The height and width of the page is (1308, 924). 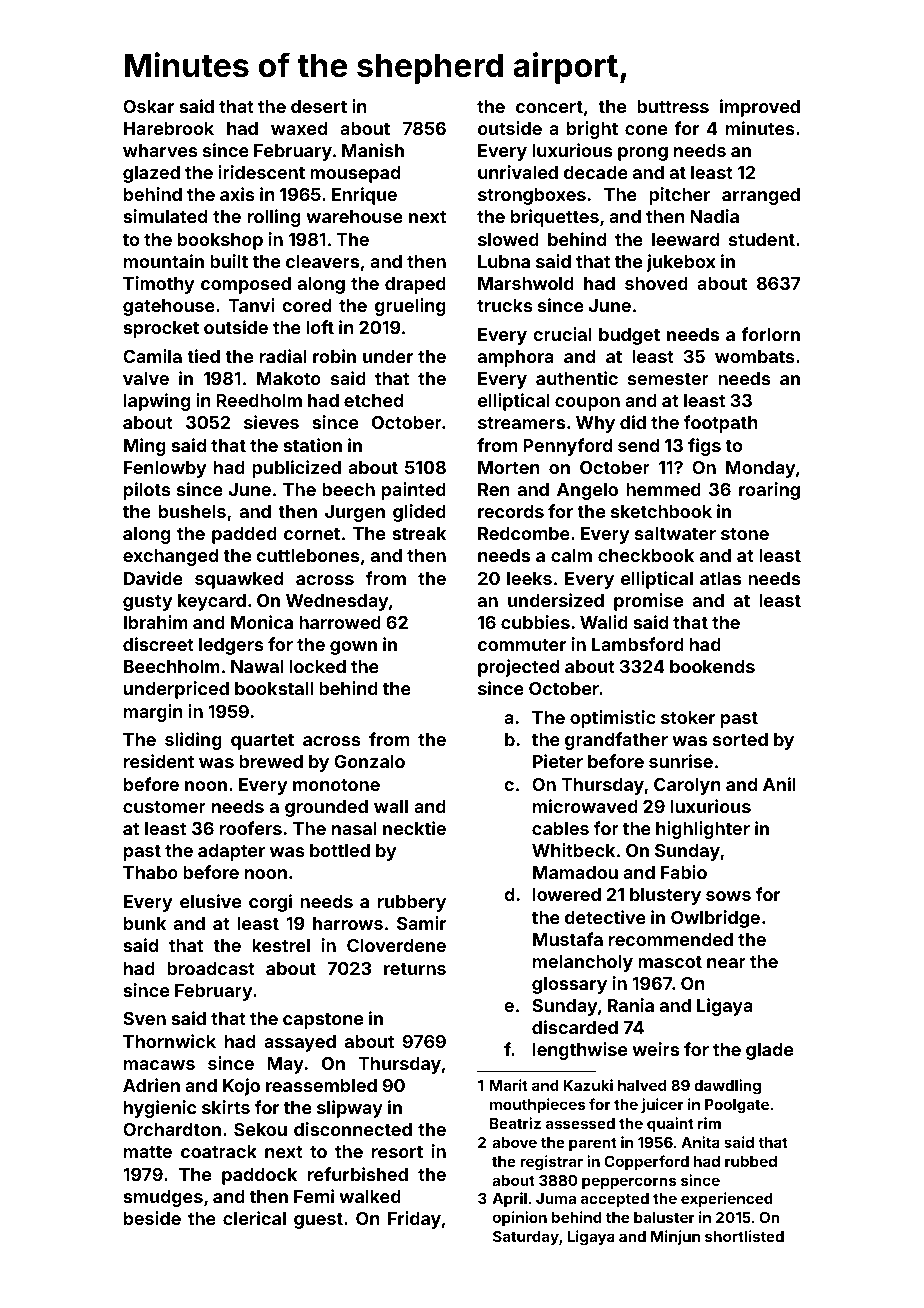 I want to click on bookends, so click(x=712, y=666).
